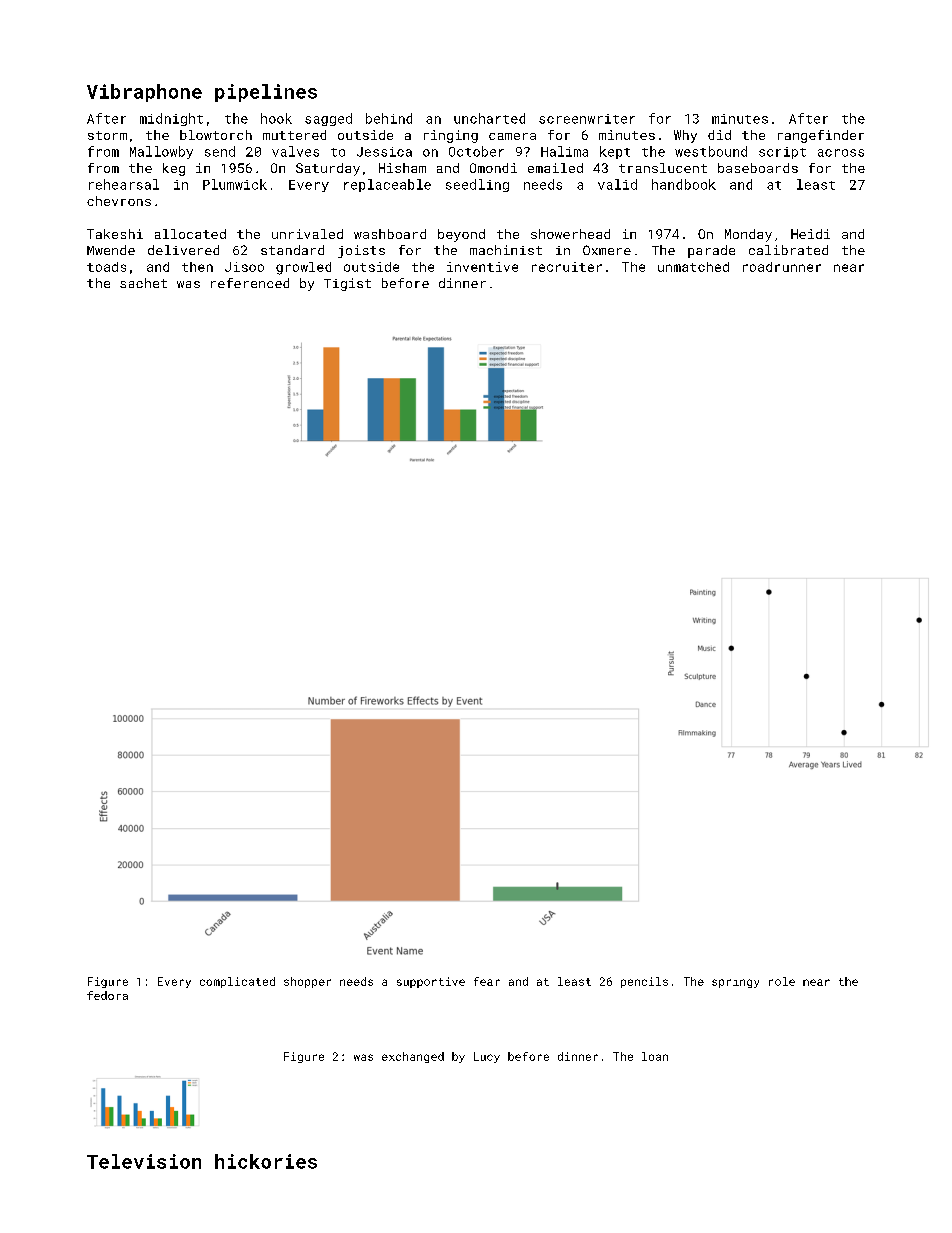 The height and width of the image is (1233, 952). Describe the element at coordinates (303, 268) in the image. I see `growled` at that location.
